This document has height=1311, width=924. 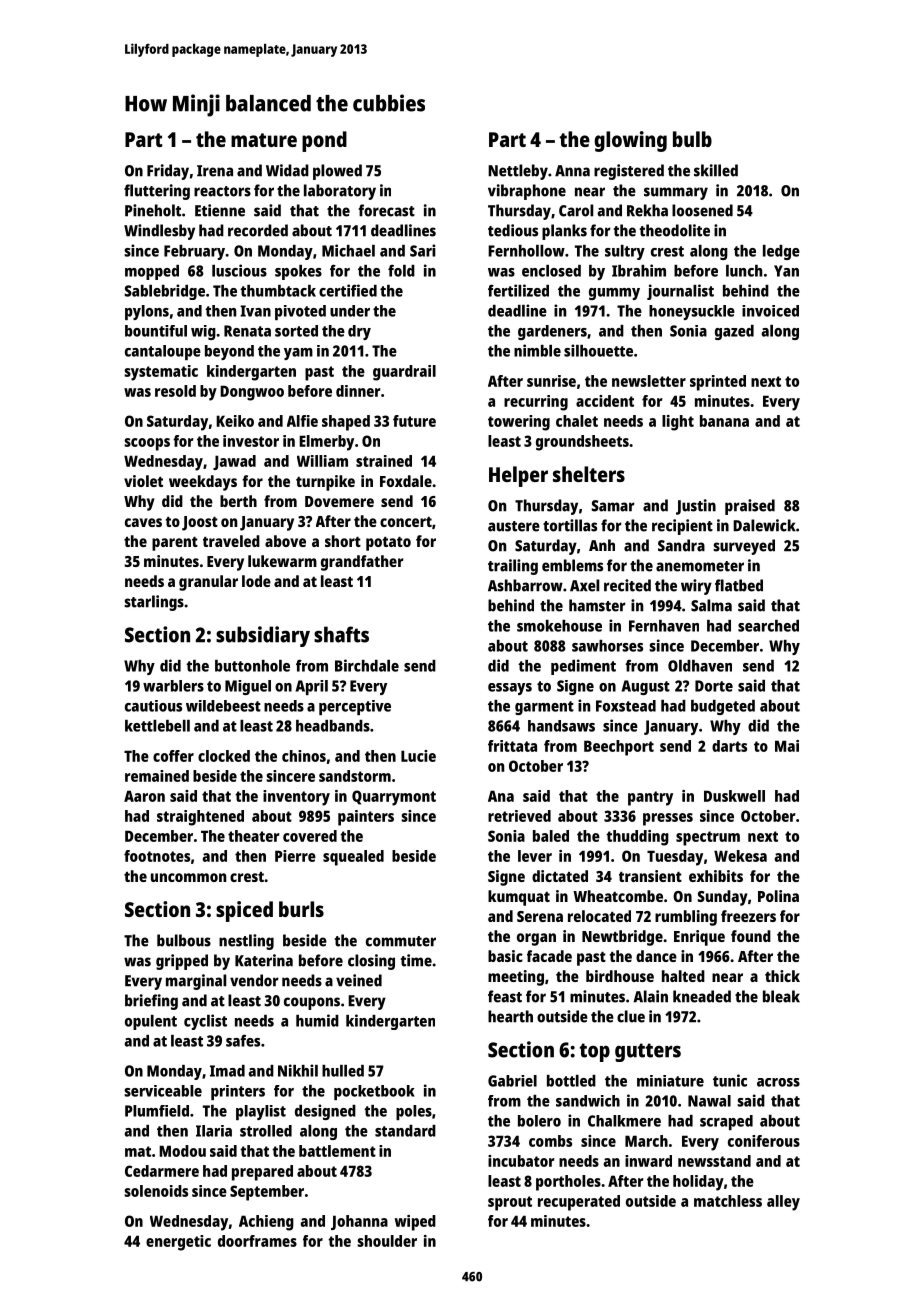 I want to click on Pineholt, so click(x=153, y=210).
